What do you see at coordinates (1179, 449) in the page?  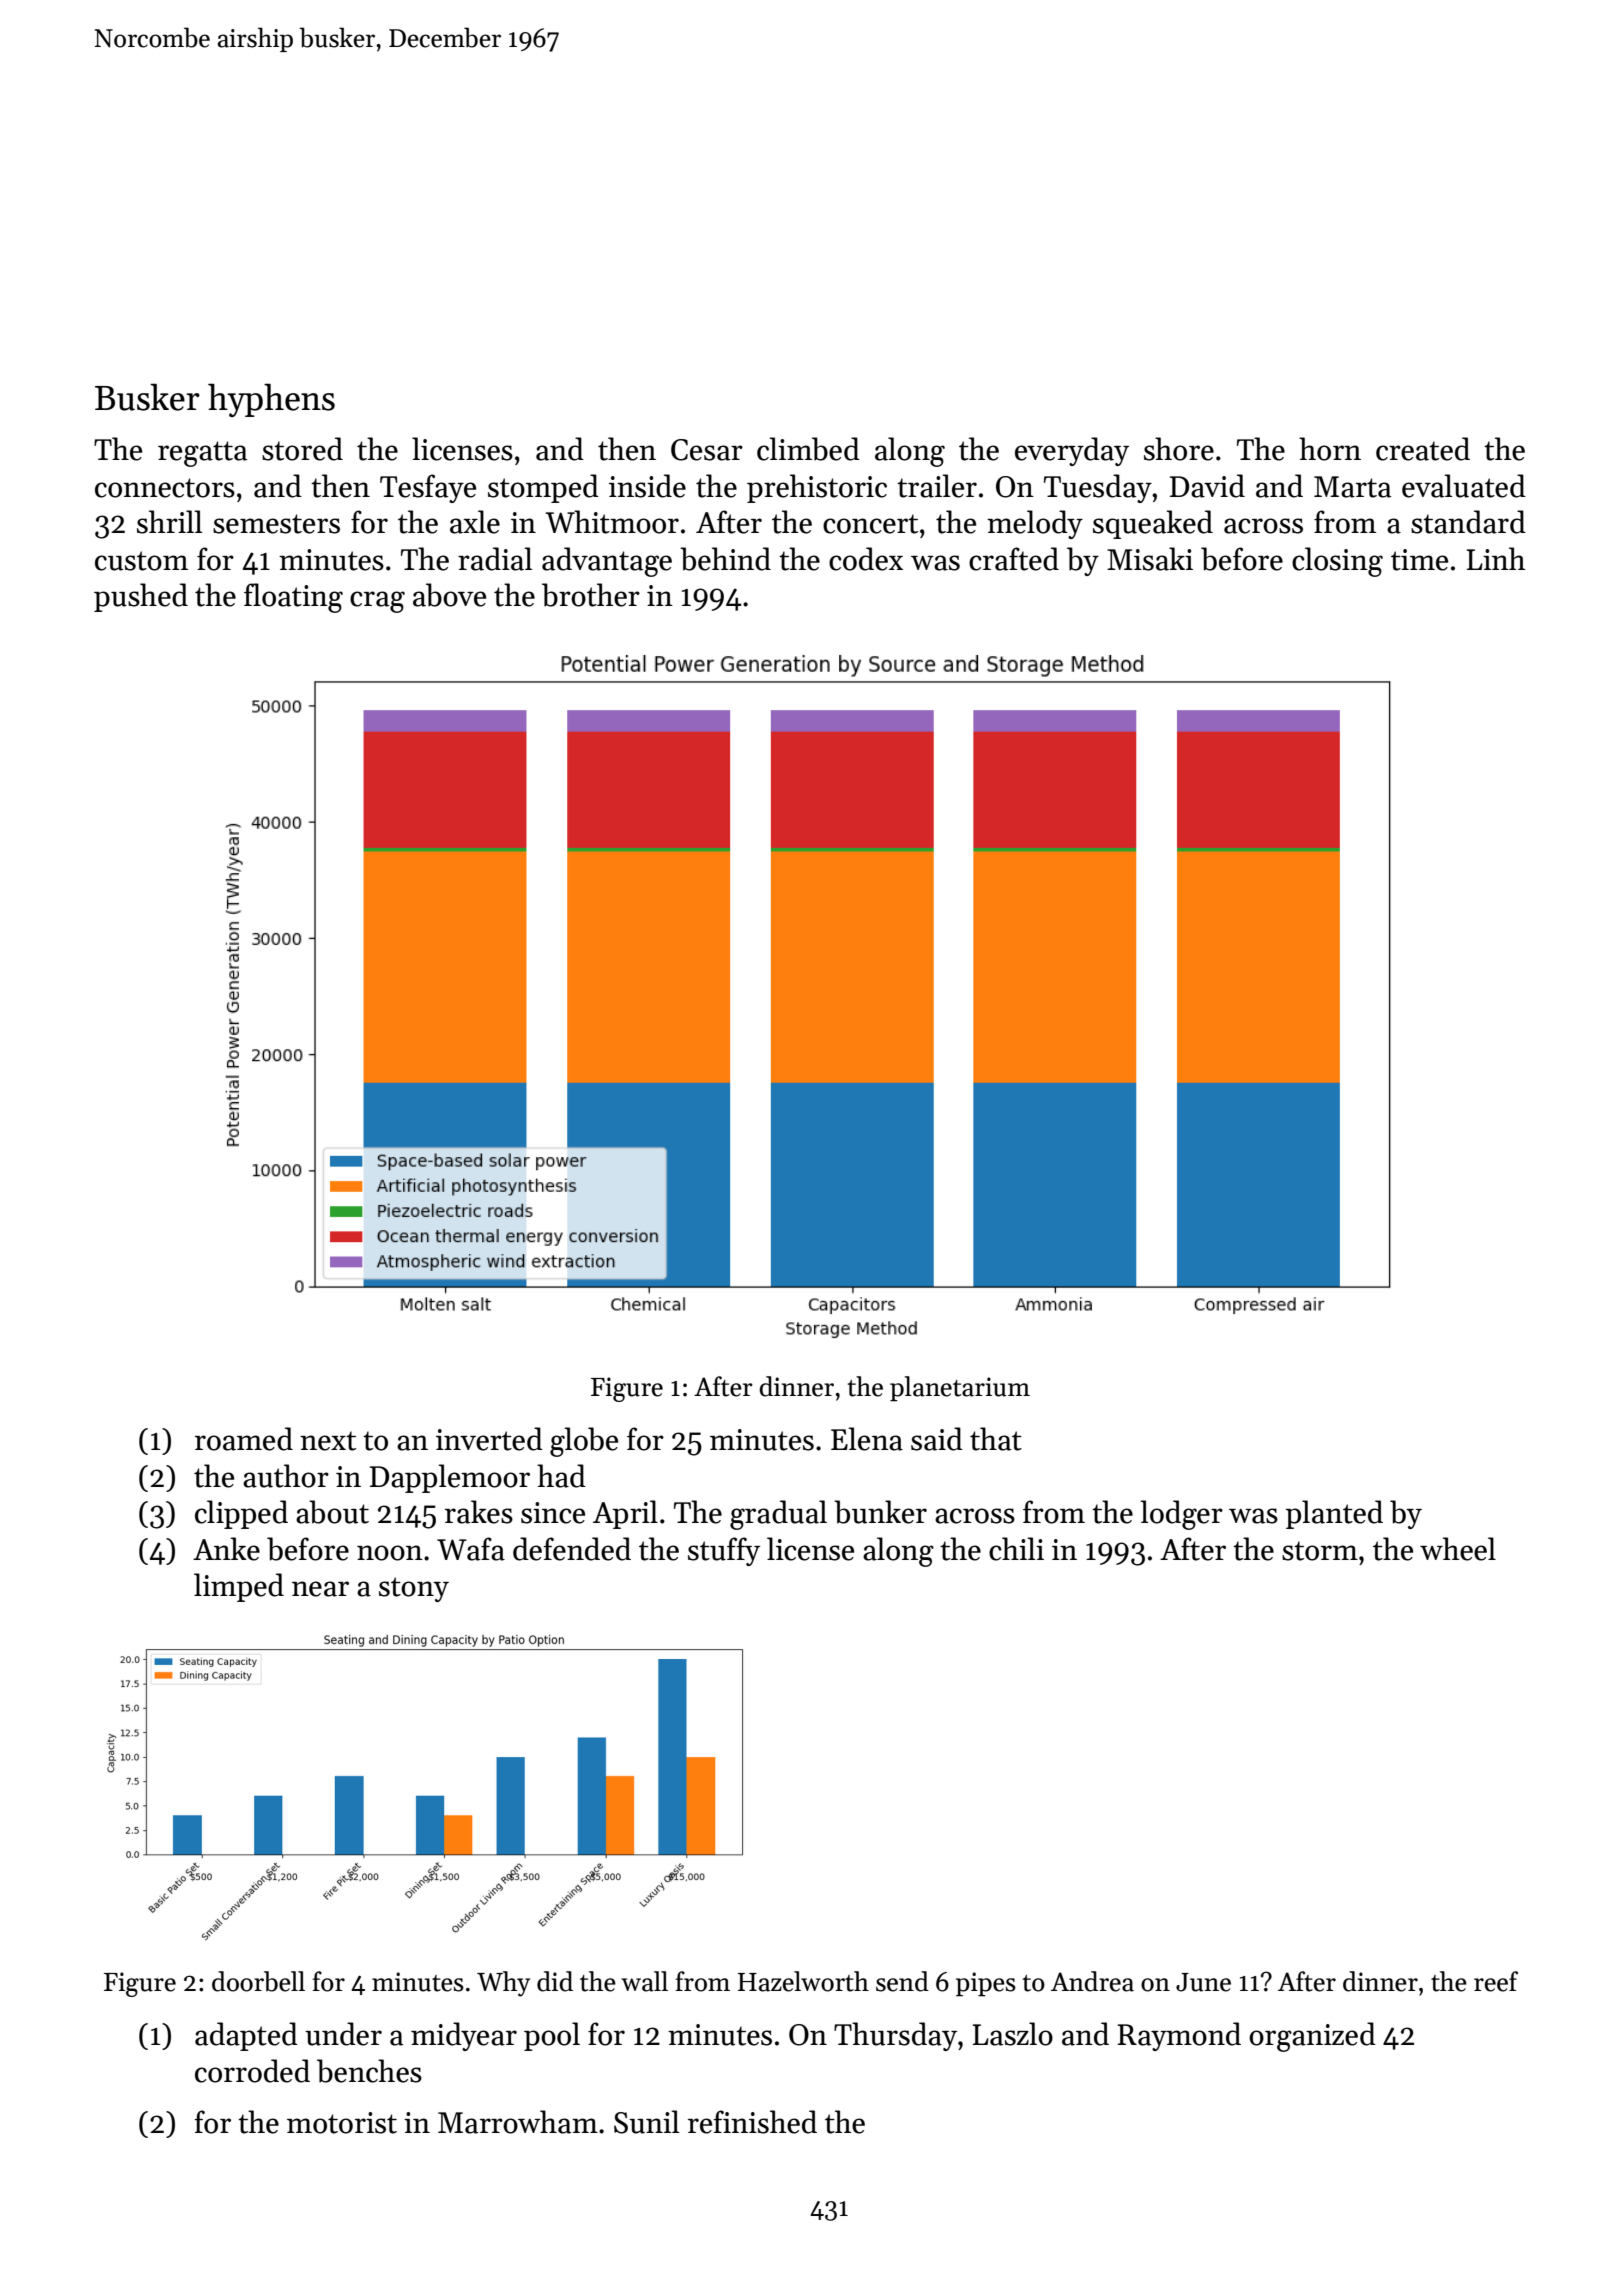 I see `shore` at bounding box center [1179, 449].
